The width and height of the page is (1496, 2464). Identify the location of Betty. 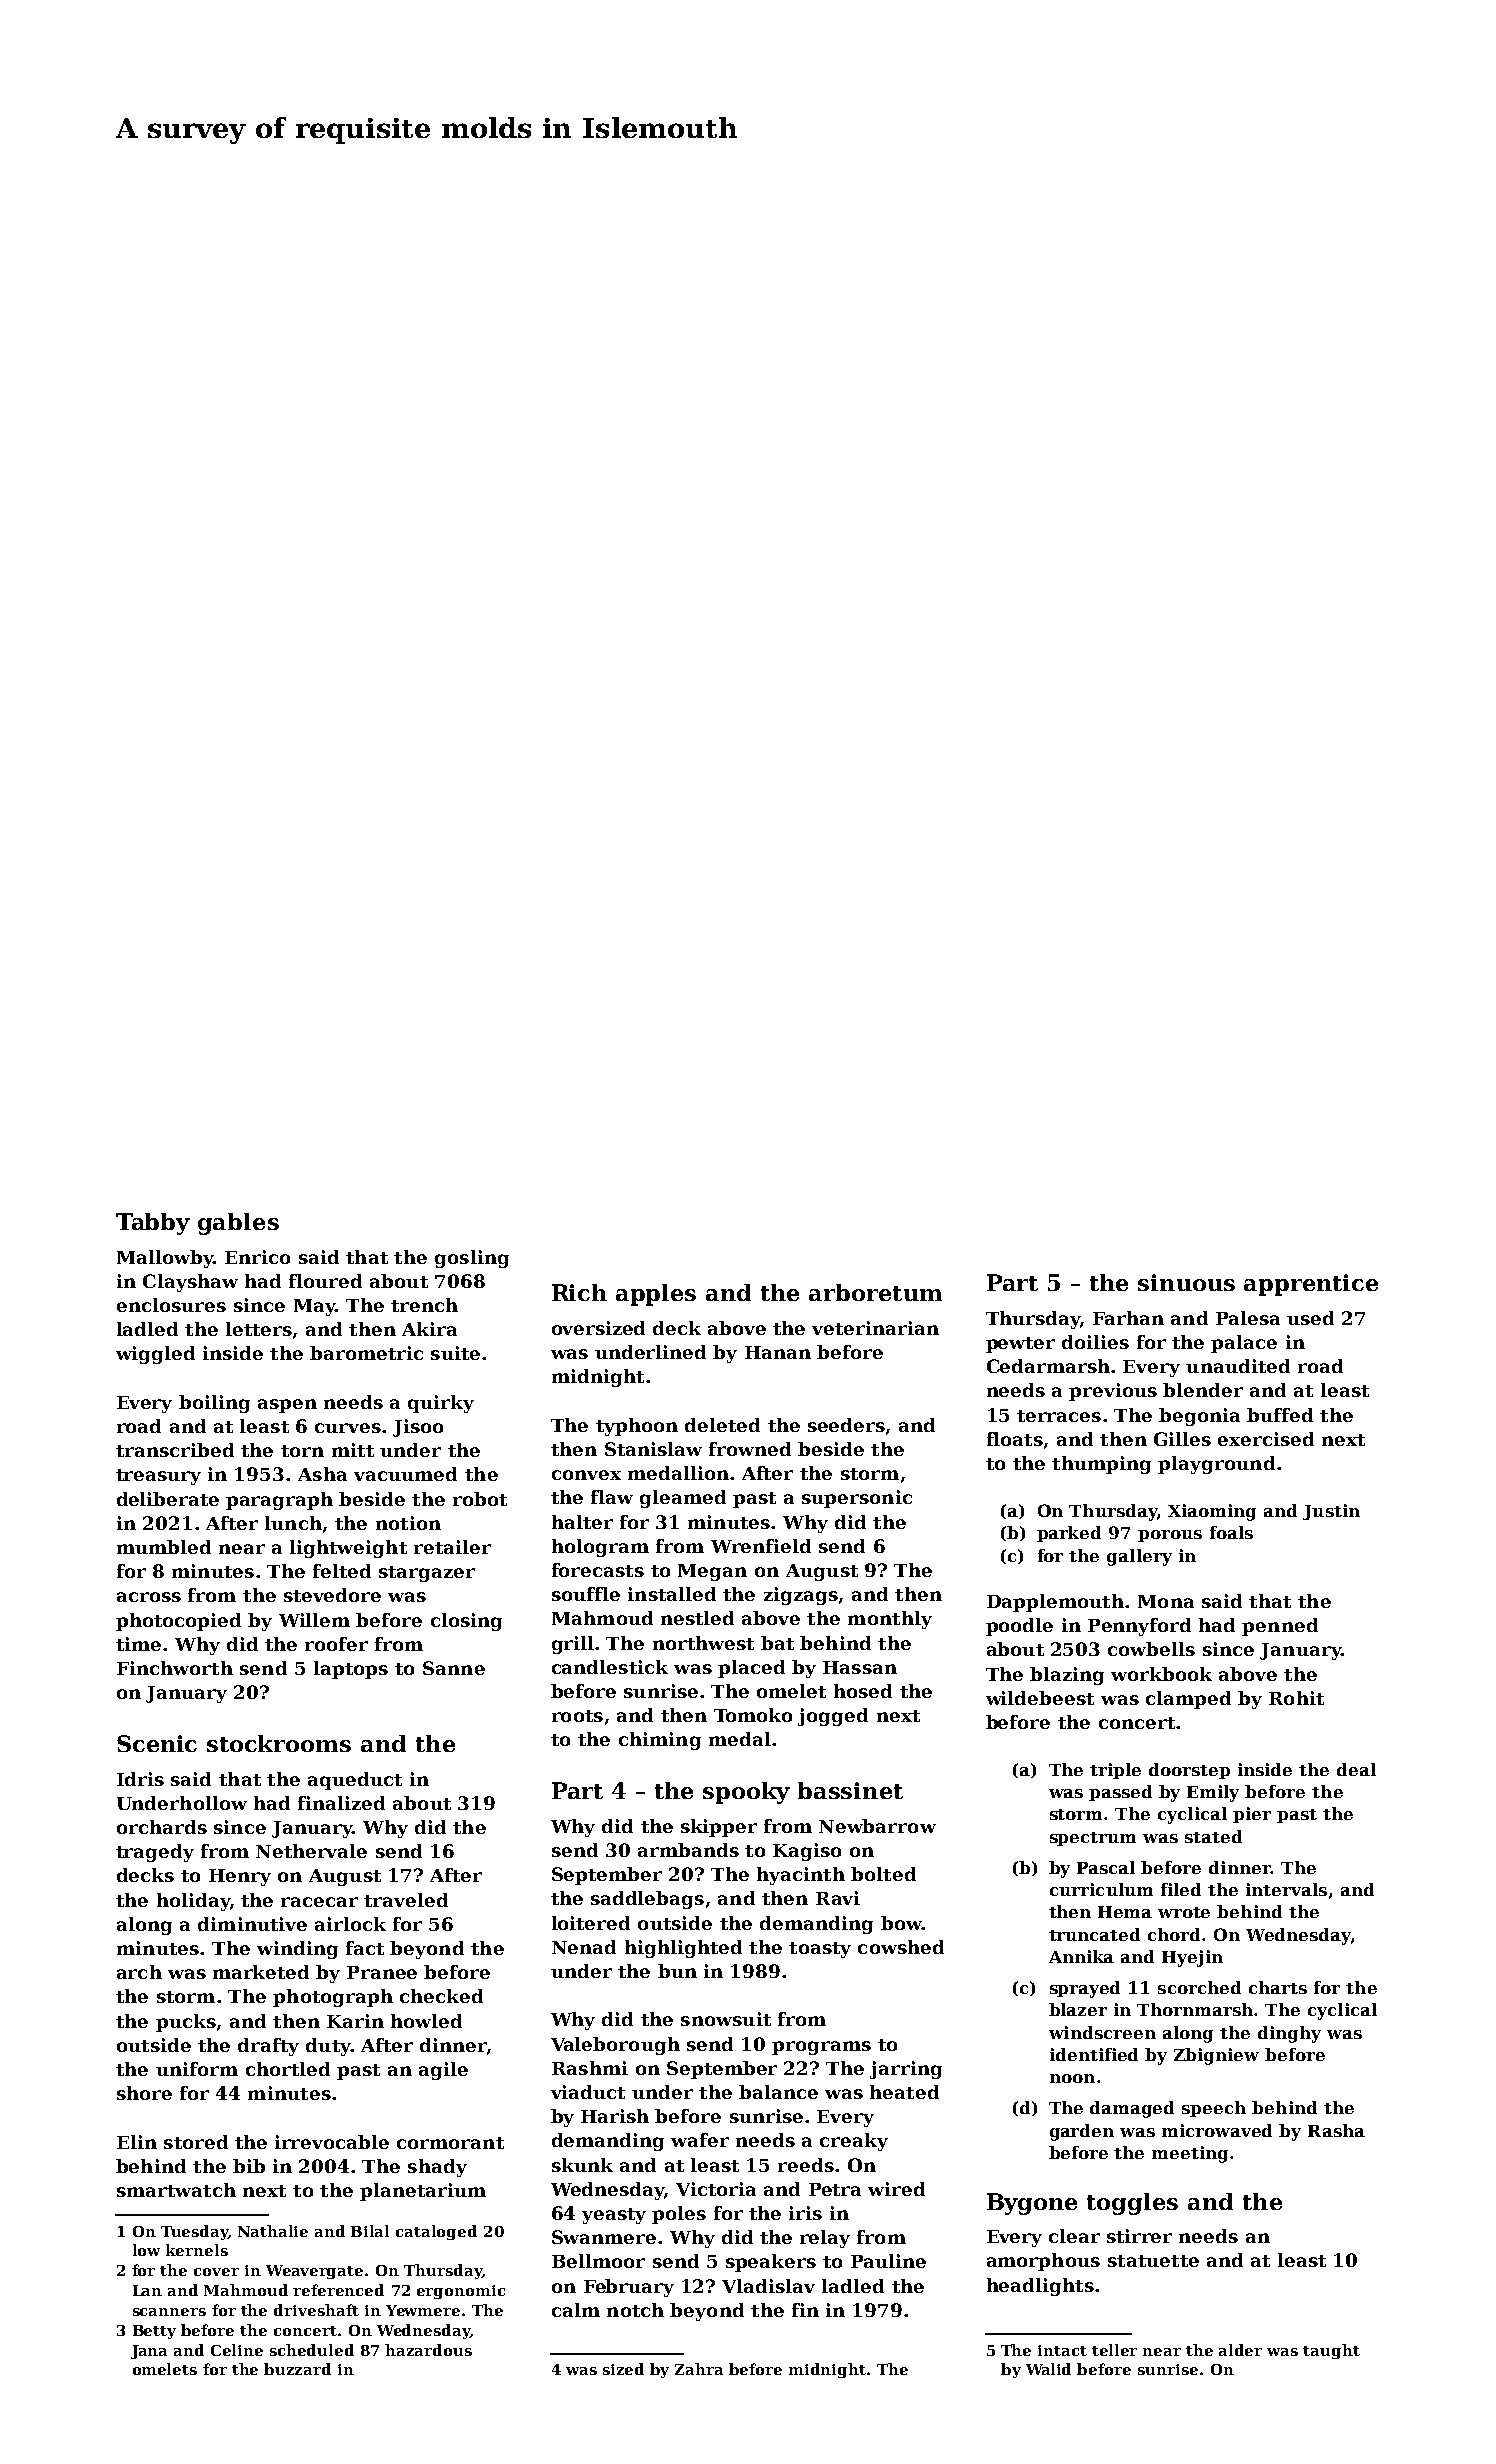
(154, 2332).
